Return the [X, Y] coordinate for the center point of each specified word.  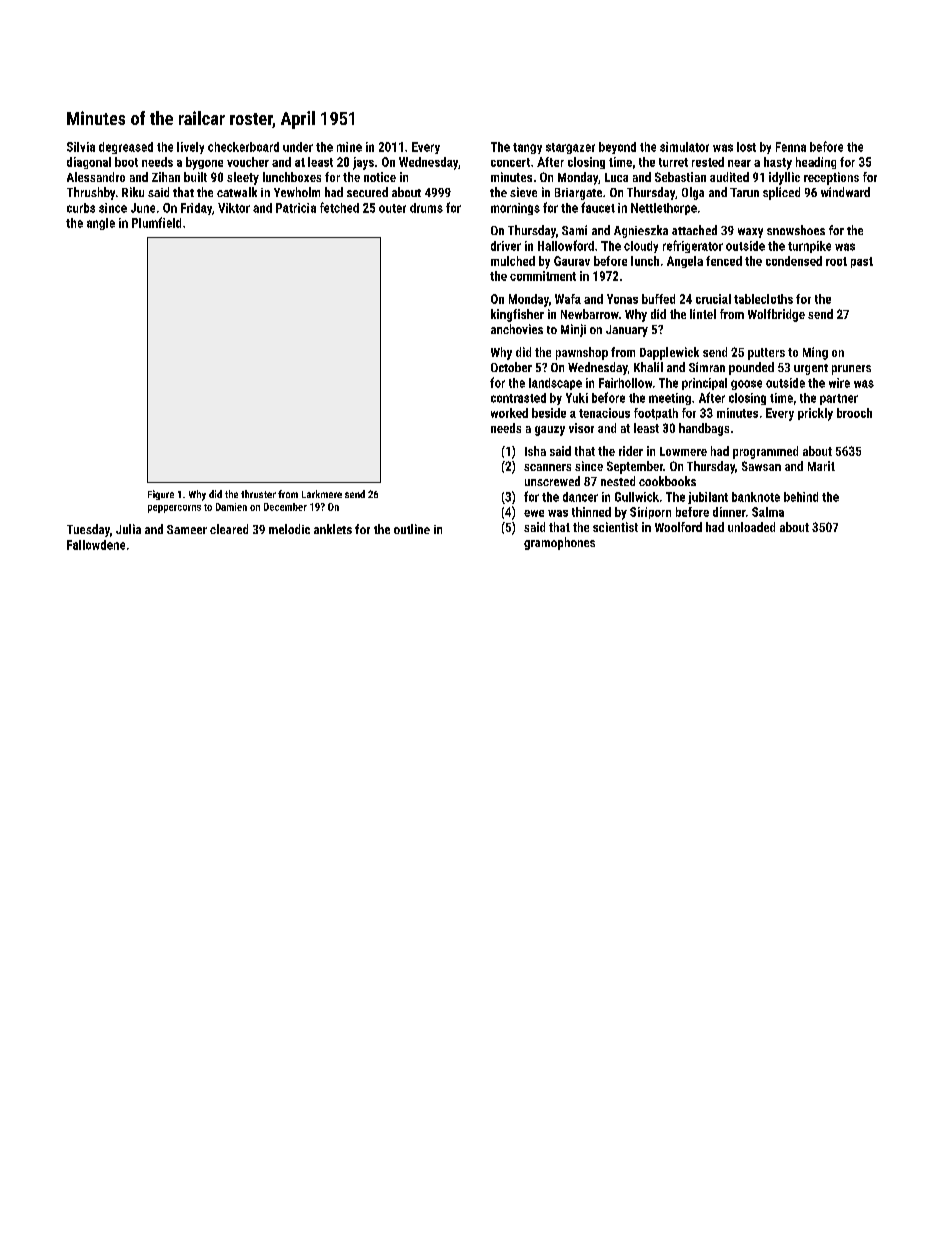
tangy [527, 148]
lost [746, 147]
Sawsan [761, 466]
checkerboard [243, 147]
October [511, 367]
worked [509, 413]
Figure [161, 495]
